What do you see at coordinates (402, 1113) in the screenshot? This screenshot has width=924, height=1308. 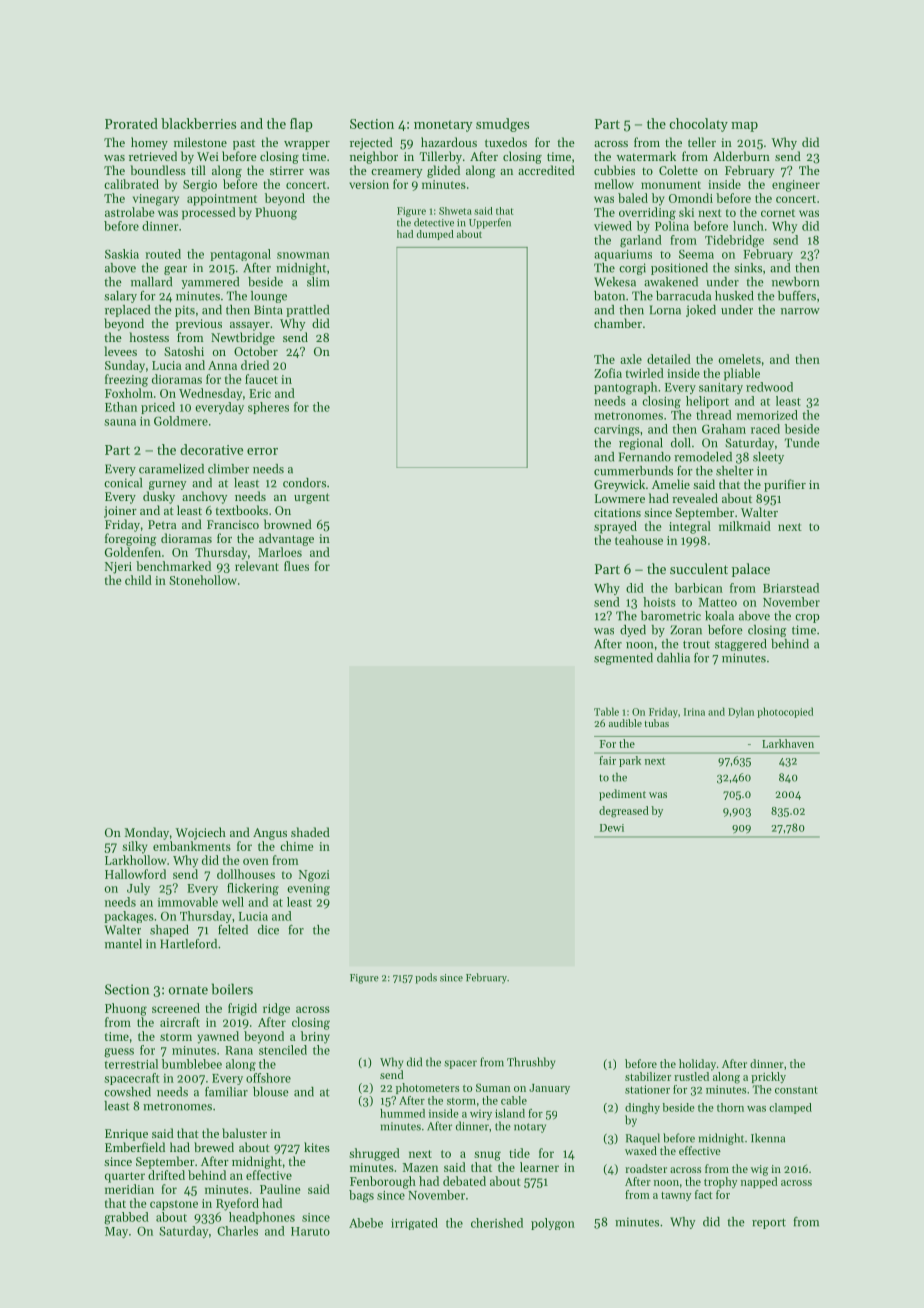 I see `hummed` at bounding box center [402, 1113].
